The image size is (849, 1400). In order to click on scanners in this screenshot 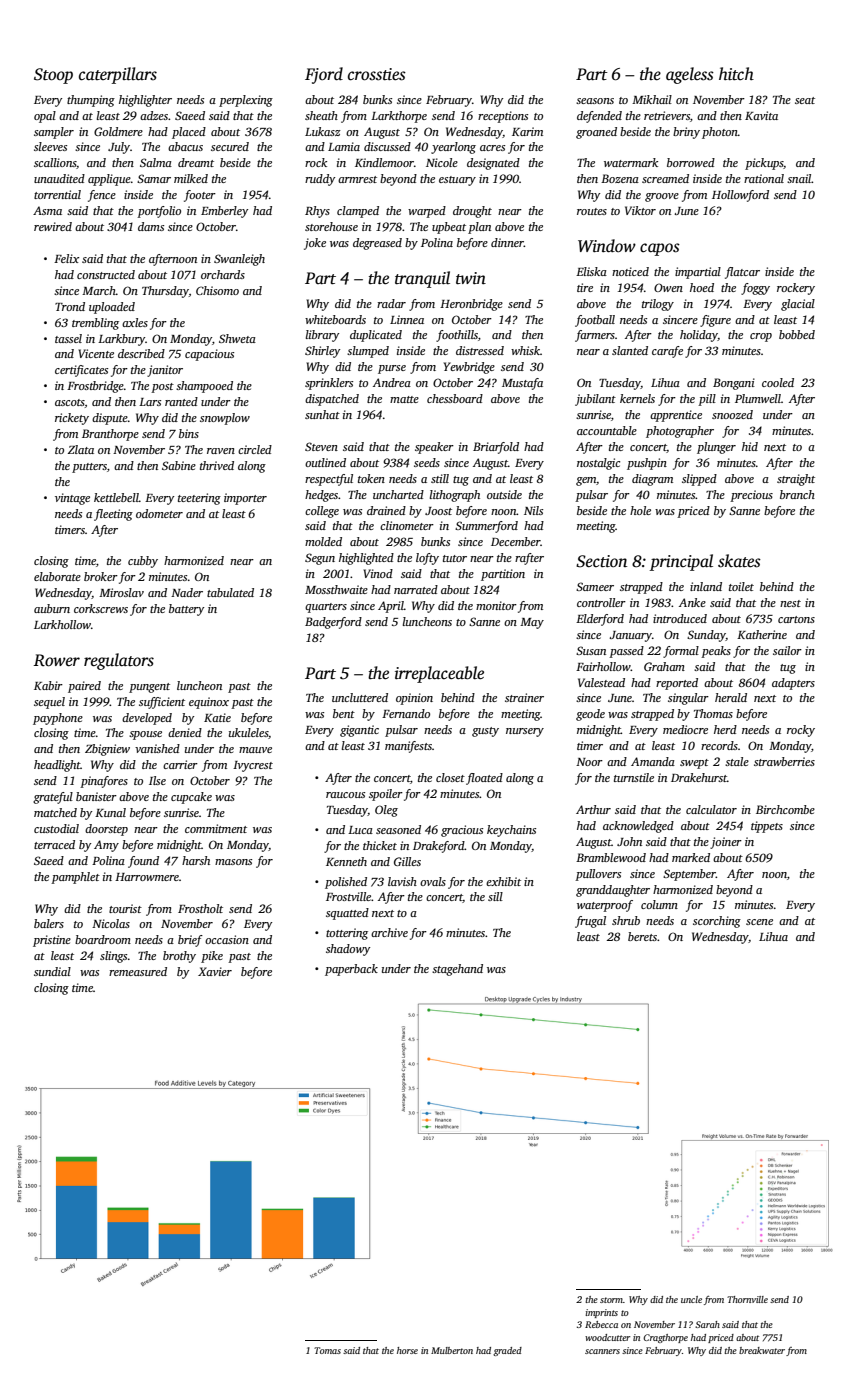, I will do `click(602, 1351)`.
